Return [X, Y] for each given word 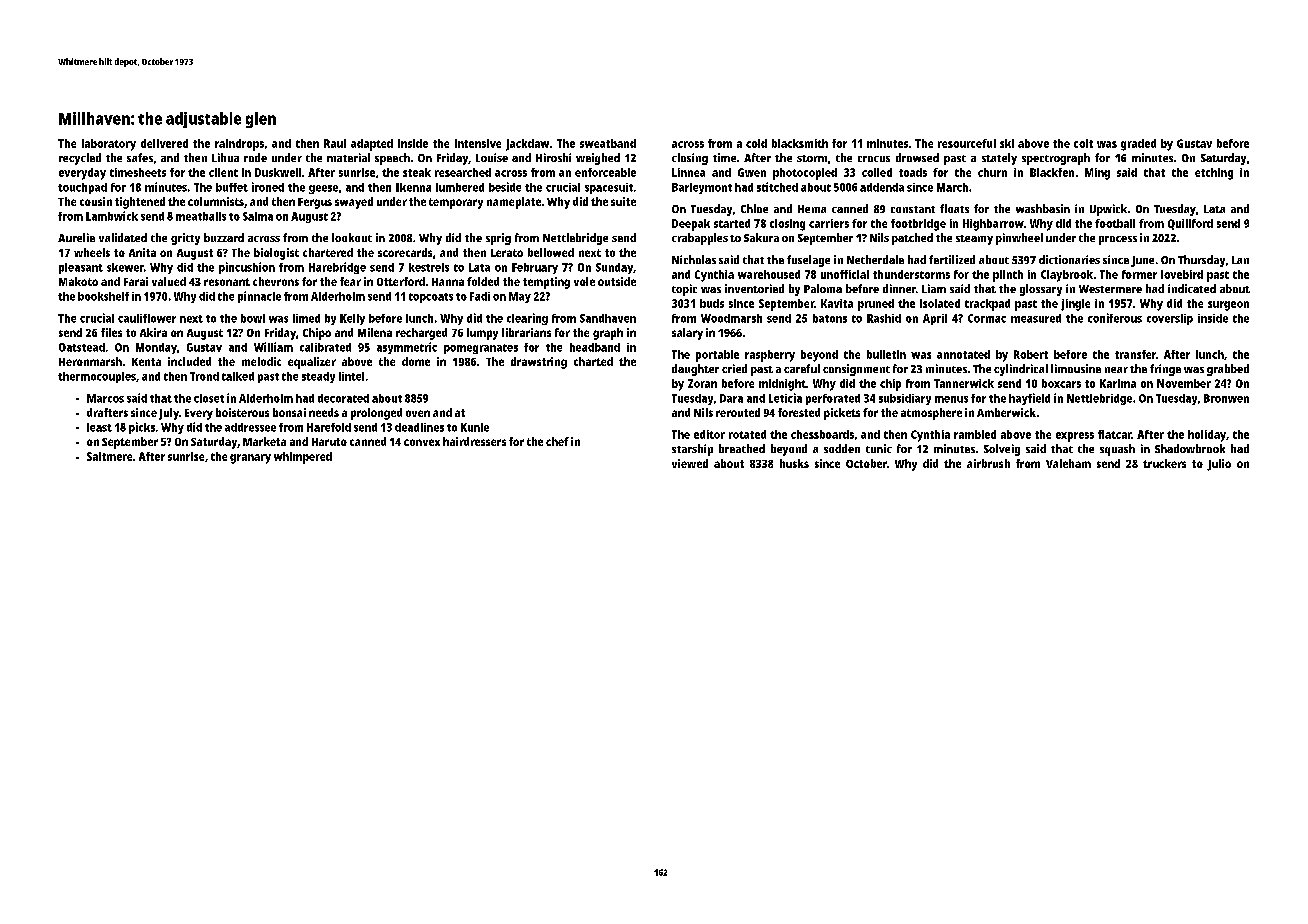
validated [123, 237]
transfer [1135, 354]
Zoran [702, 383]
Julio [1219, 465]
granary [250, 459]
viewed [690, 463]
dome [416, 361]
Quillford [1190, 224]
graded [1138, 145]
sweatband [608, 143]
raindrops [239, 145]
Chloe [754, 208]
